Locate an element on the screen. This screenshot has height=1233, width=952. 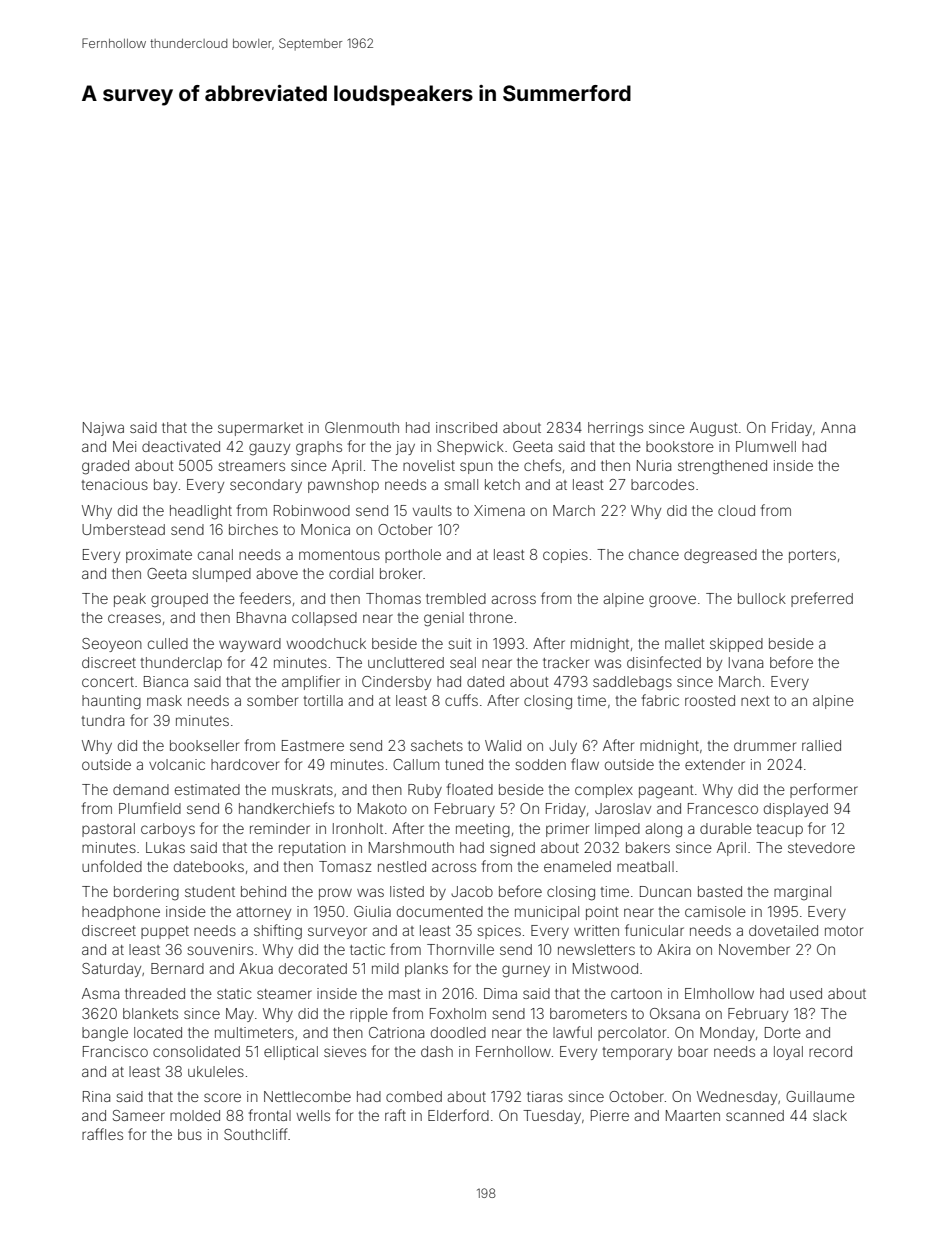
Anna is located at coordinates (838, 427).
